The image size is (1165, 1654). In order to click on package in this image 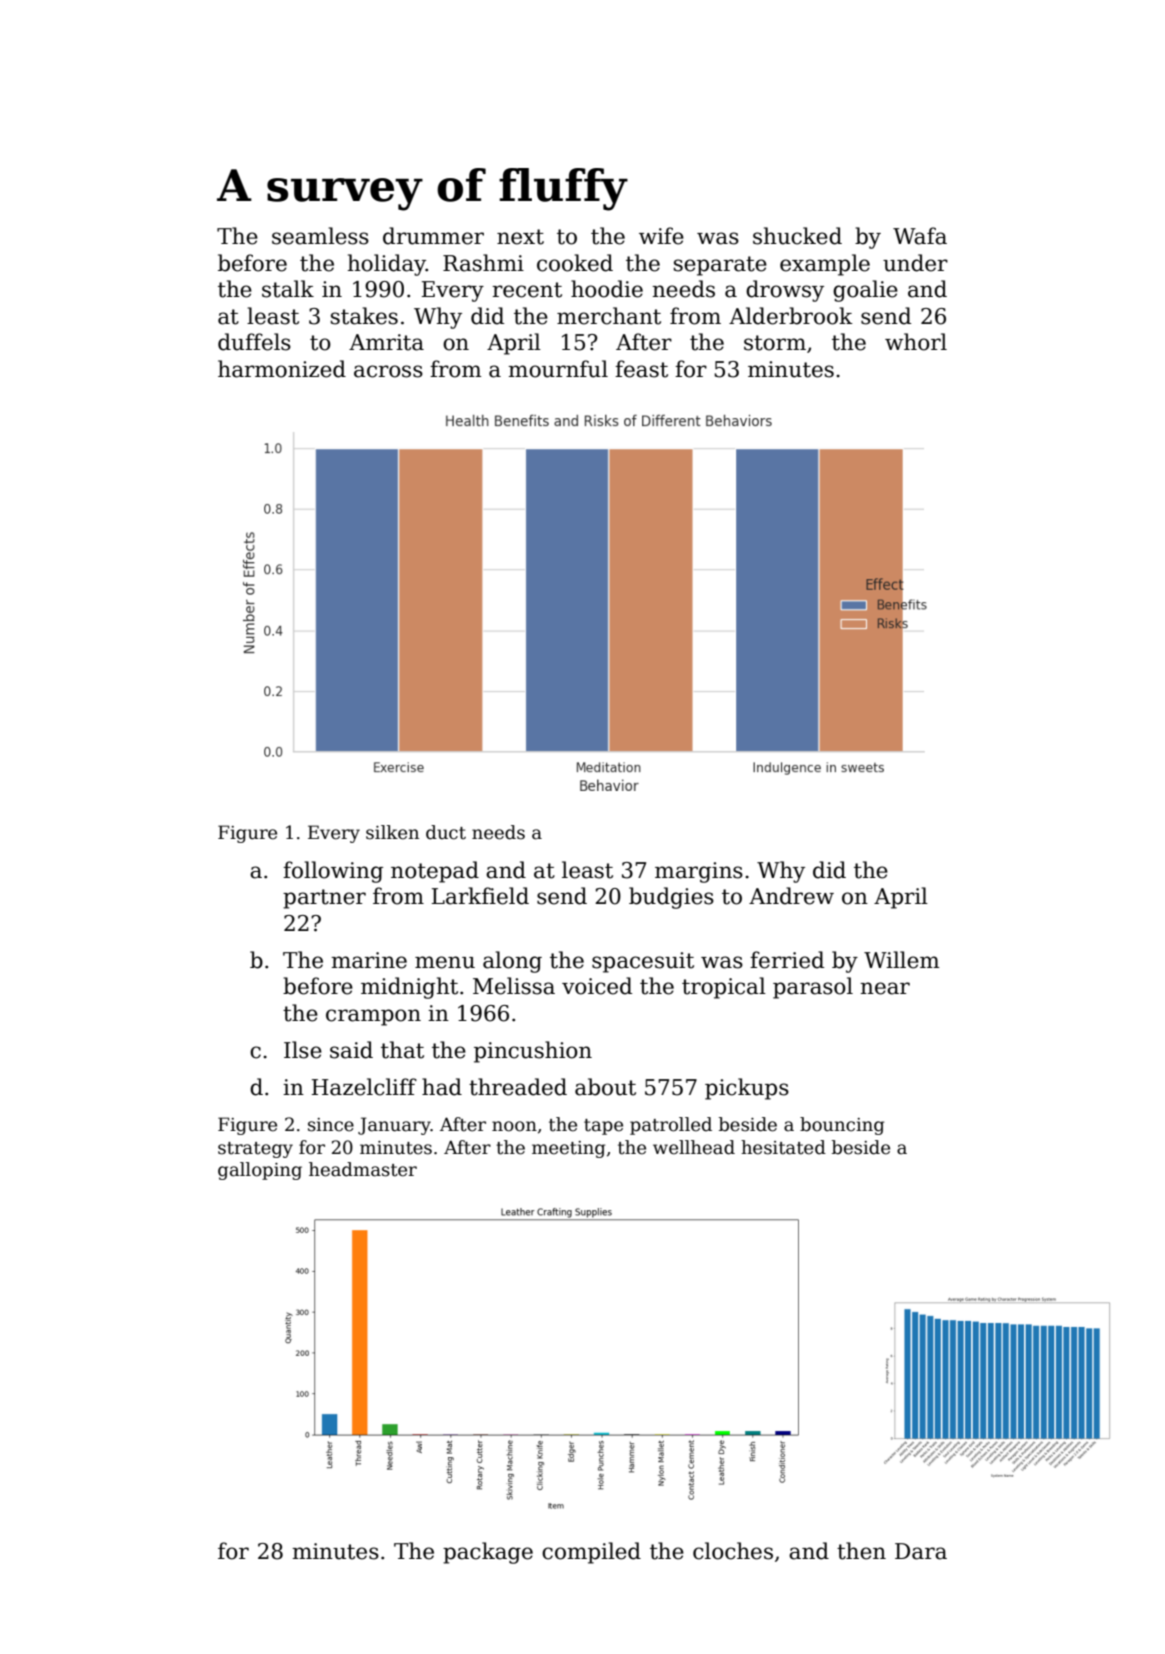, I will do `click(488, 1553)`.
